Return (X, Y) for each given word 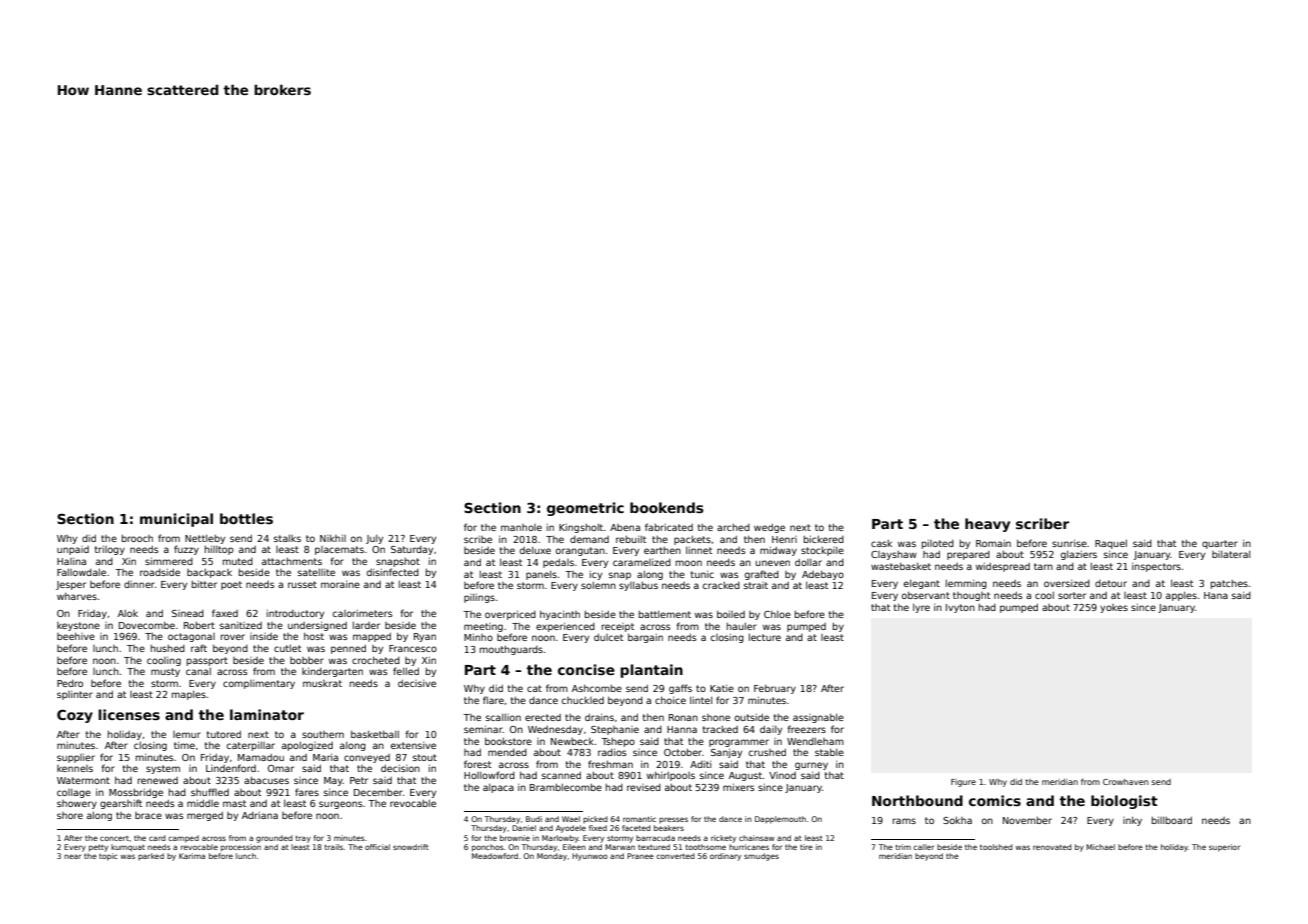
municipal (176, 520)
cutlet (287, 648)
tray (303, 839)
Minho (478, 637)
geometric (585, 509)
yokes (1114, 608)
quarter (1220, 544)
